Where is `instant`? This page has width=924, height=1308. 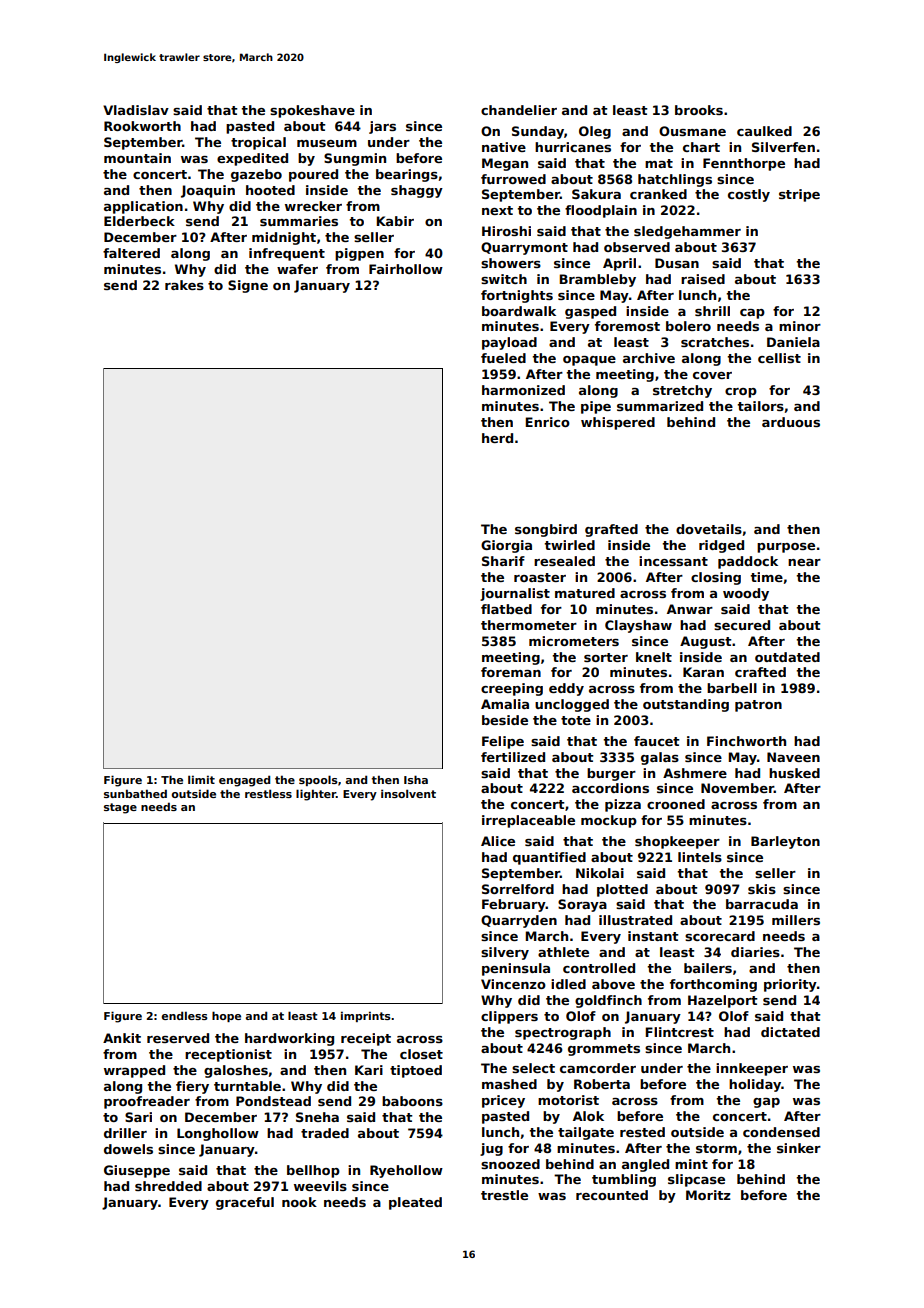 instant is located at coordinates (653, 936).
